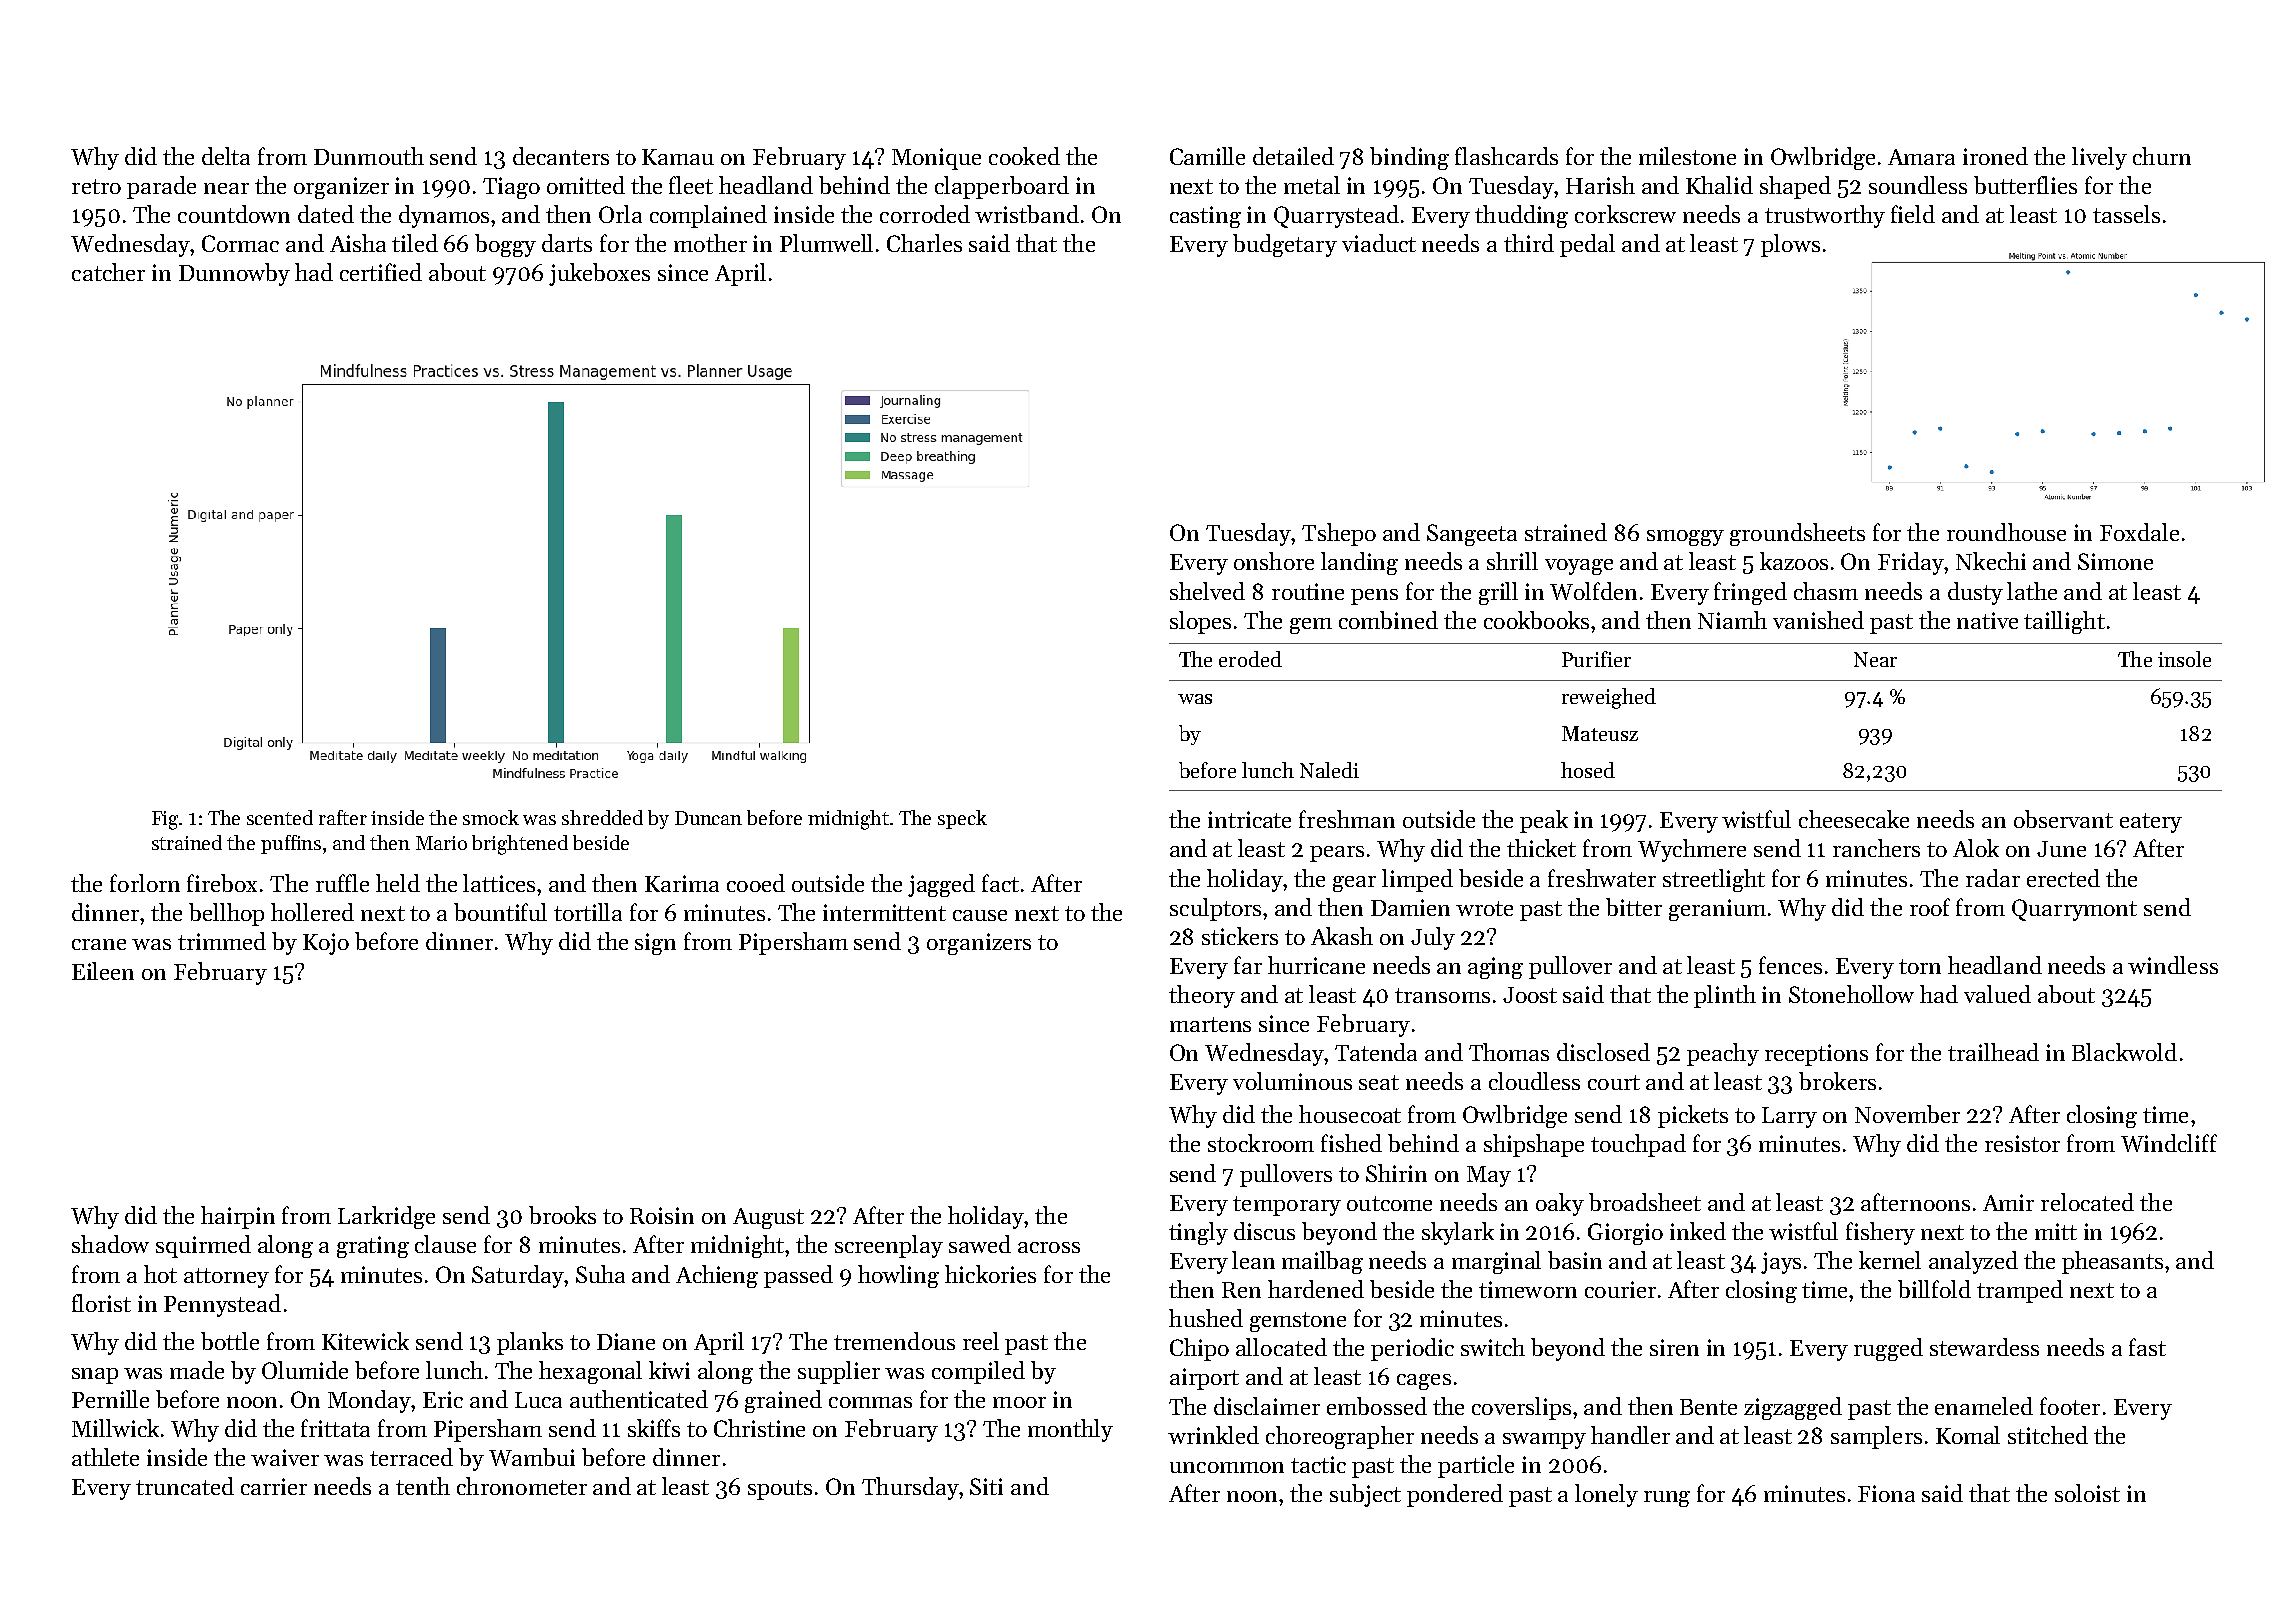 This screenshot has width=2293, height=1622. What do you see at coordinates (423, 1486) in the screenshot?
I see `tenth` at bounding box center [423, 1486].
